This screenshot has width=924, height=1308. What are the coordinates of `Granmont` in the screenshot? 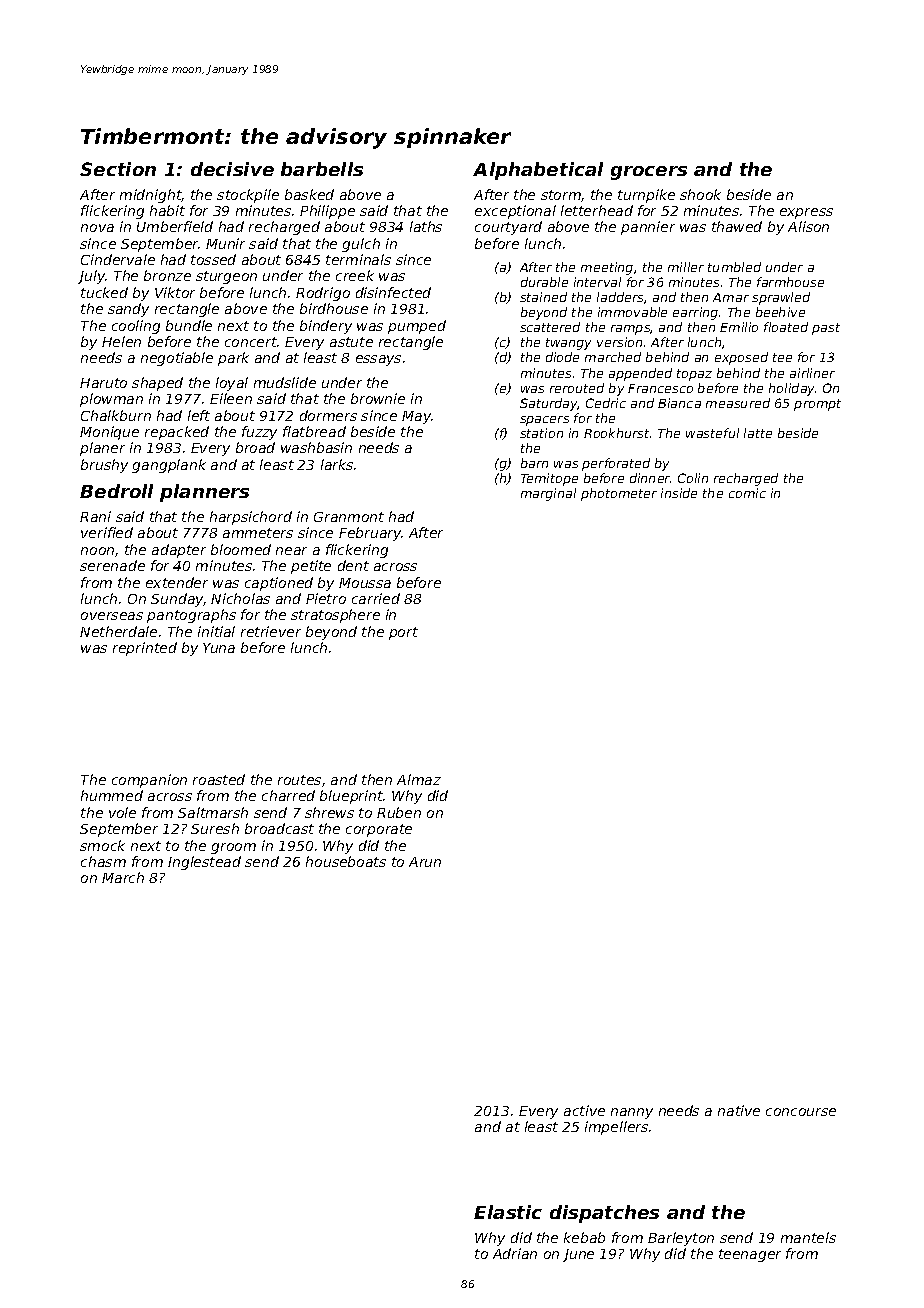 It's located at (349, 517).
